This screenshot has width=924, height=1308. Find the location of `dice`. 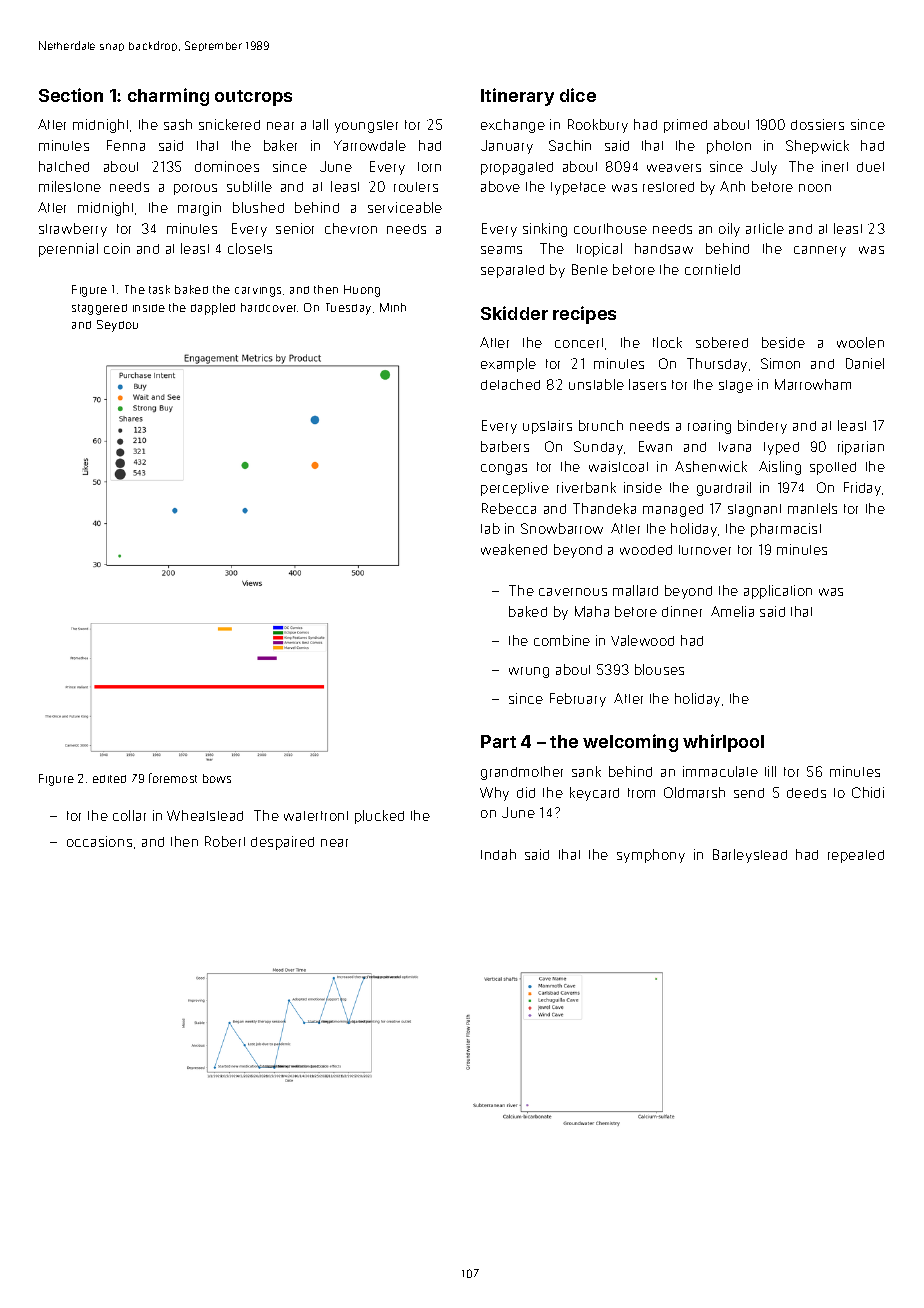

dice is located at coordinates (578, 95).
